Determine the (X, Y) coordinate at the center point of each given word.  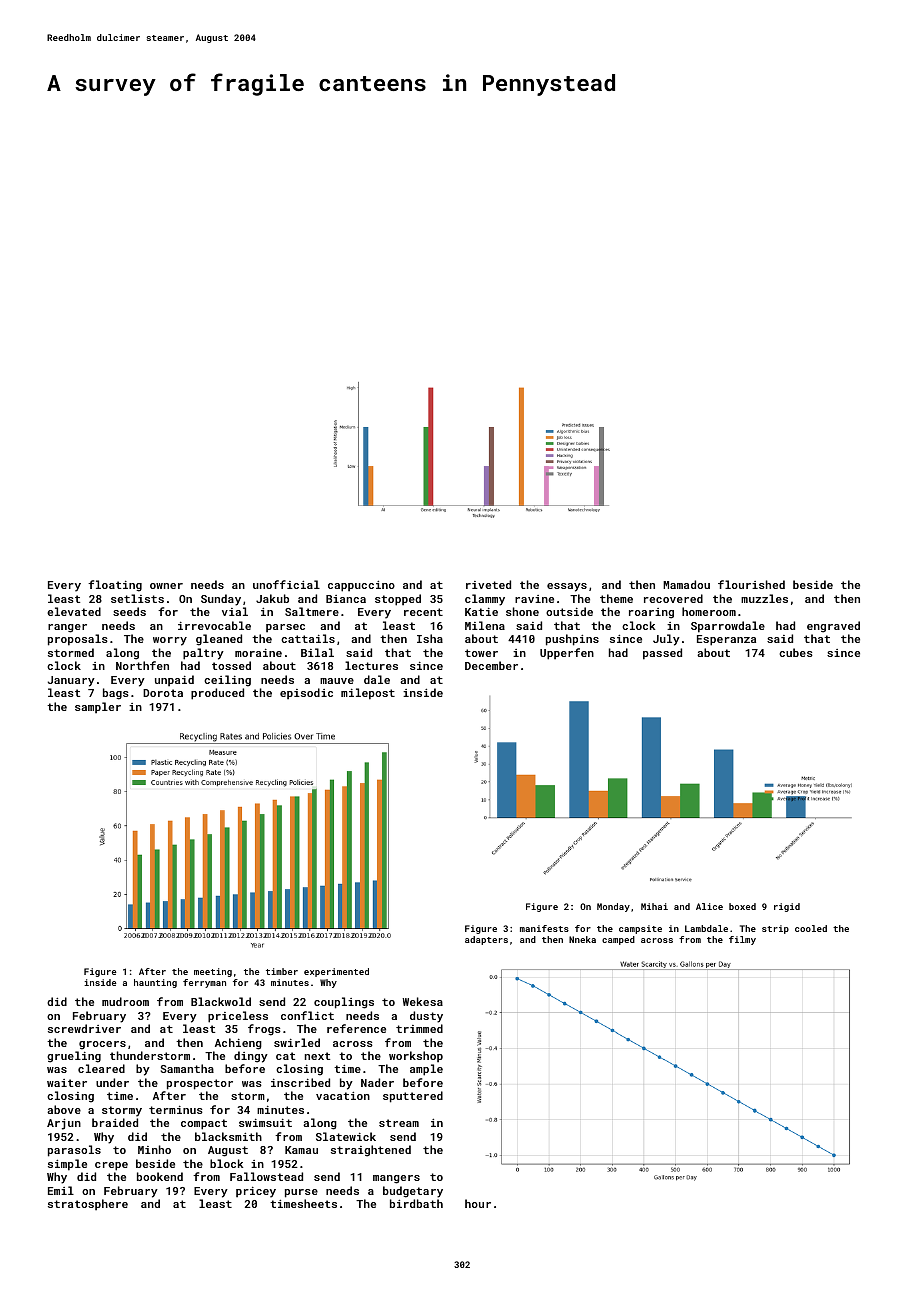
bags (116, 694)
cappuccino (361, 586)
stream (399, 1123)
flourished (751, 584)
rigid (787, 907)
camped (618, 940)
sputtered (413, 1097)
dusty (426, 1017)
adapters (486, 940)
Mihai (654, 906)
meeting (213, 972)
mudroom (125, 1001)
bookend (160, 1176)
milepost (368, 694)
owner (166, 586)
